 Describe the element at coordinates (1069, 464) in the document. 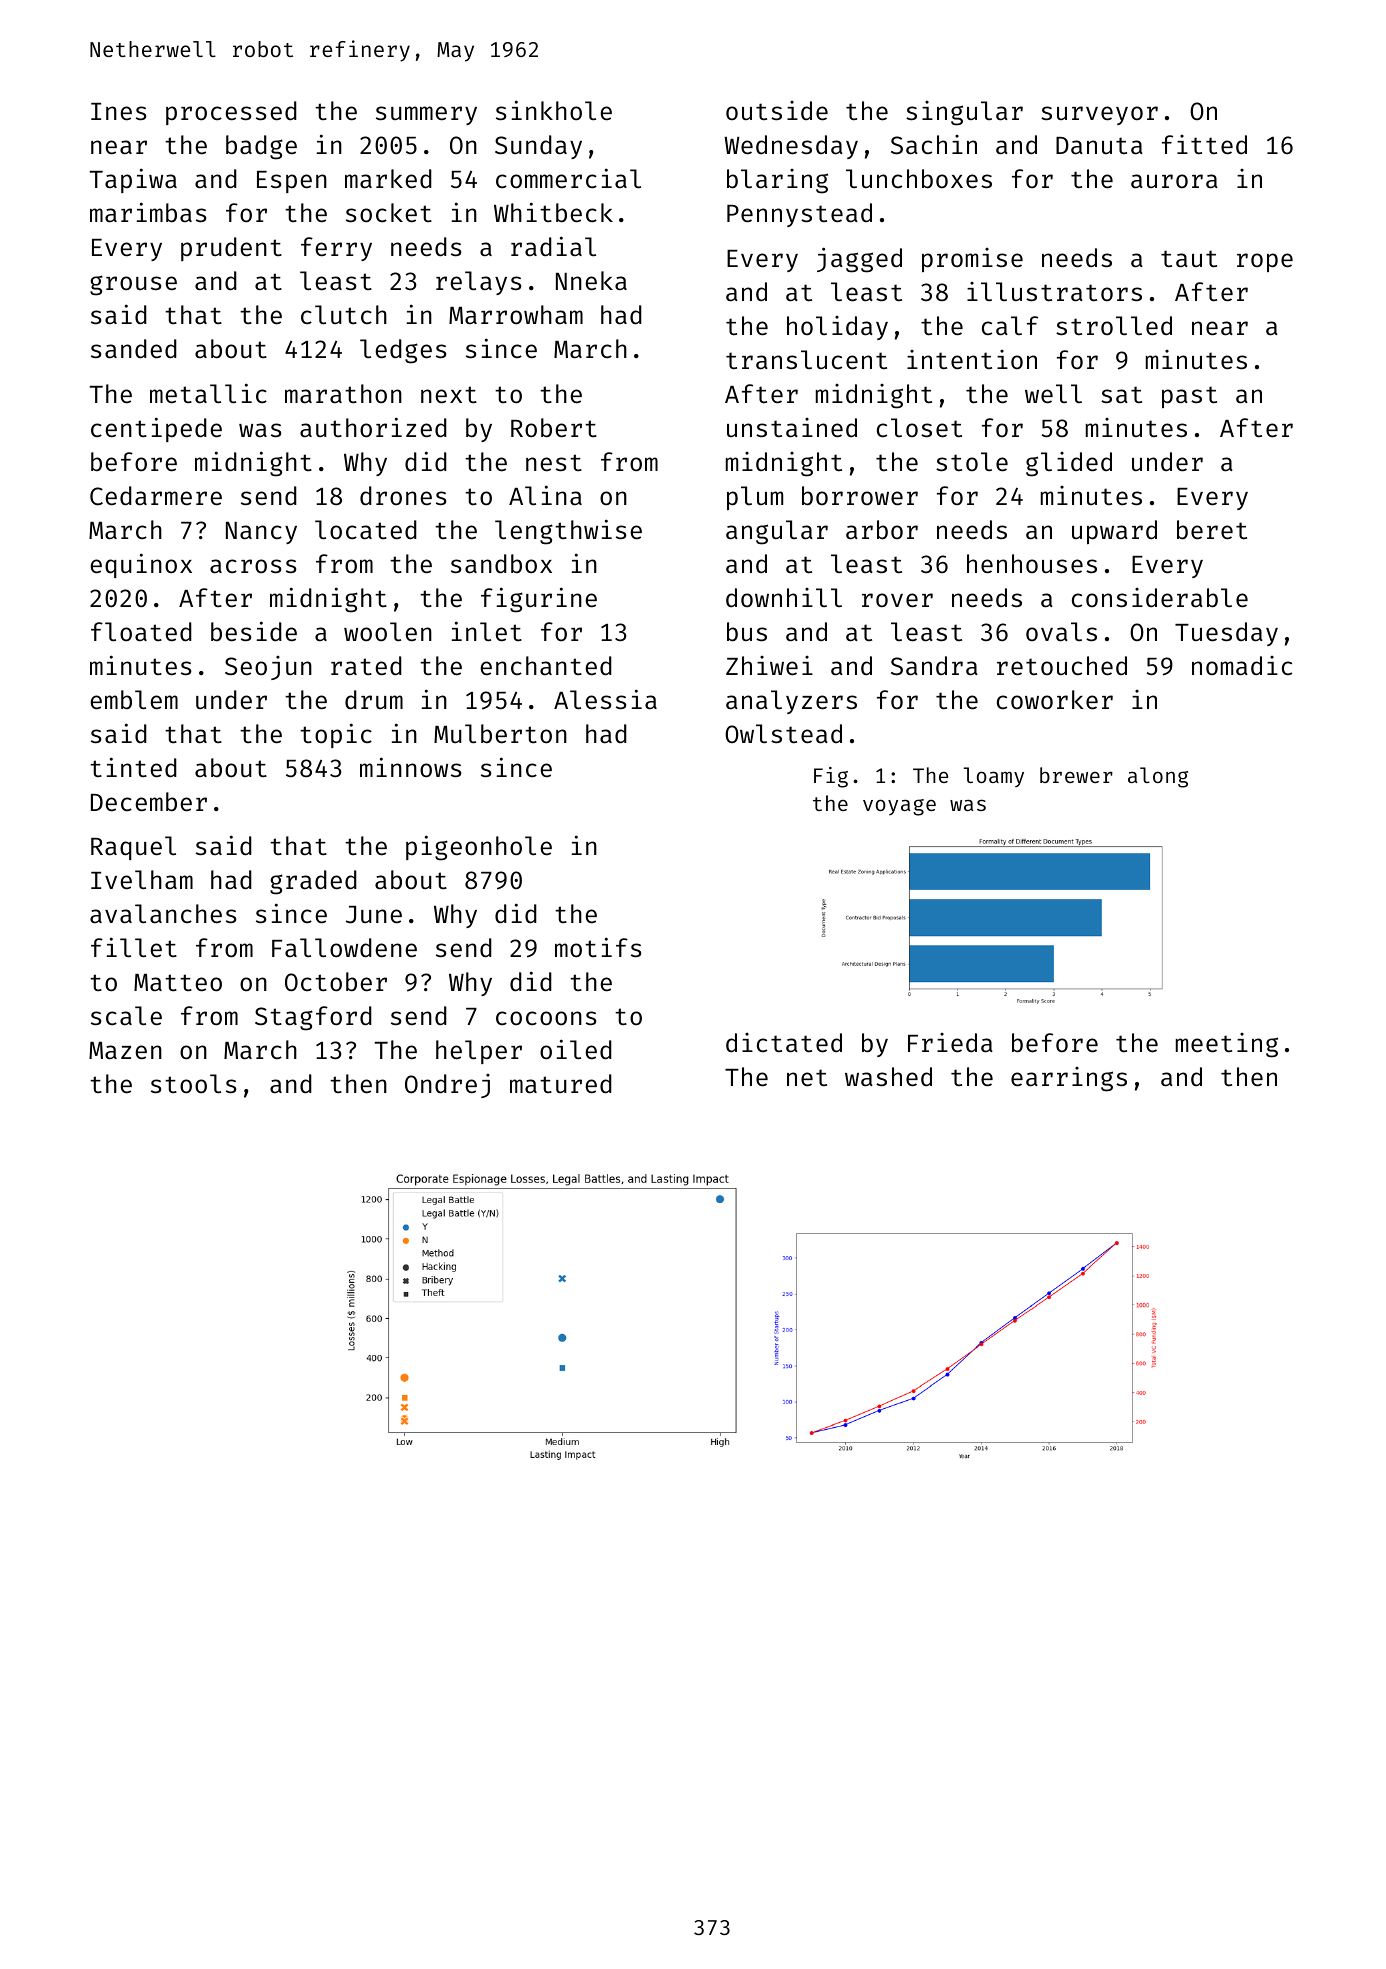

I see `glided` at that location.
